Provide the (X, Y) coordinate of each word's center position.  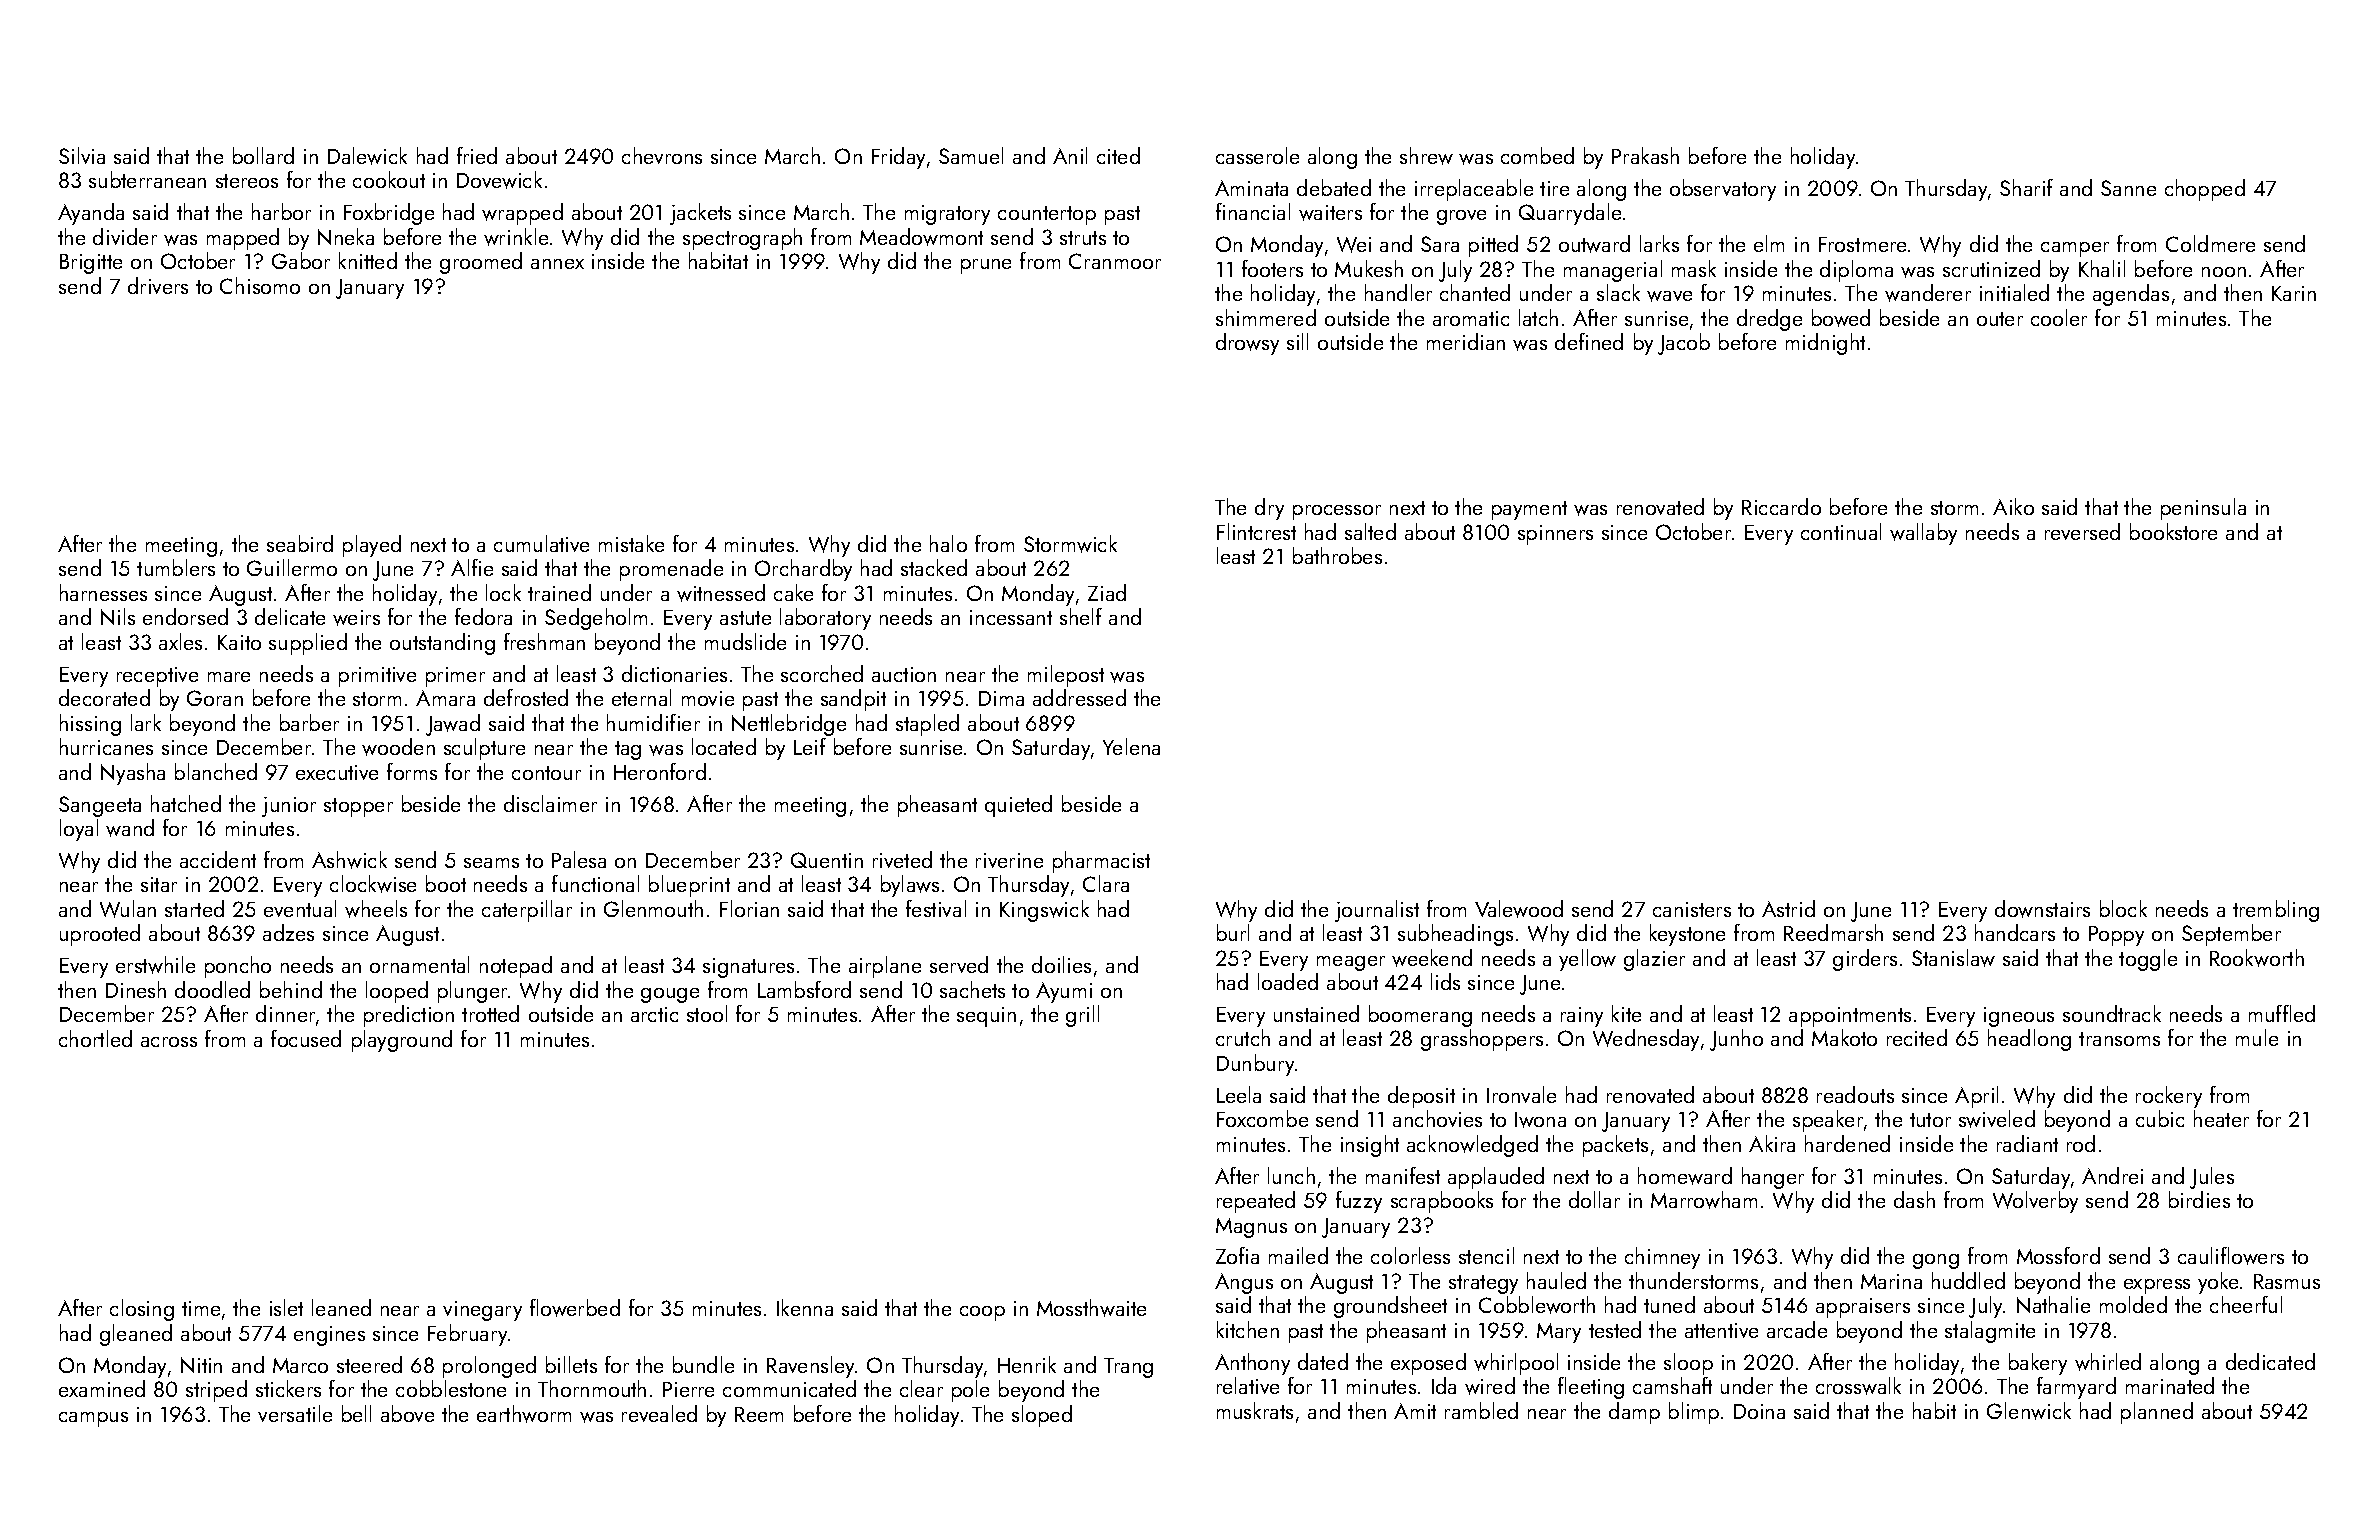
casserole (1257, 155)
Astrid (1788, 908)
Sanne (2128, 188)
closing (142, 1310)
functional (595, 883)
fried (477, 155)
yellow (1587, 960)
